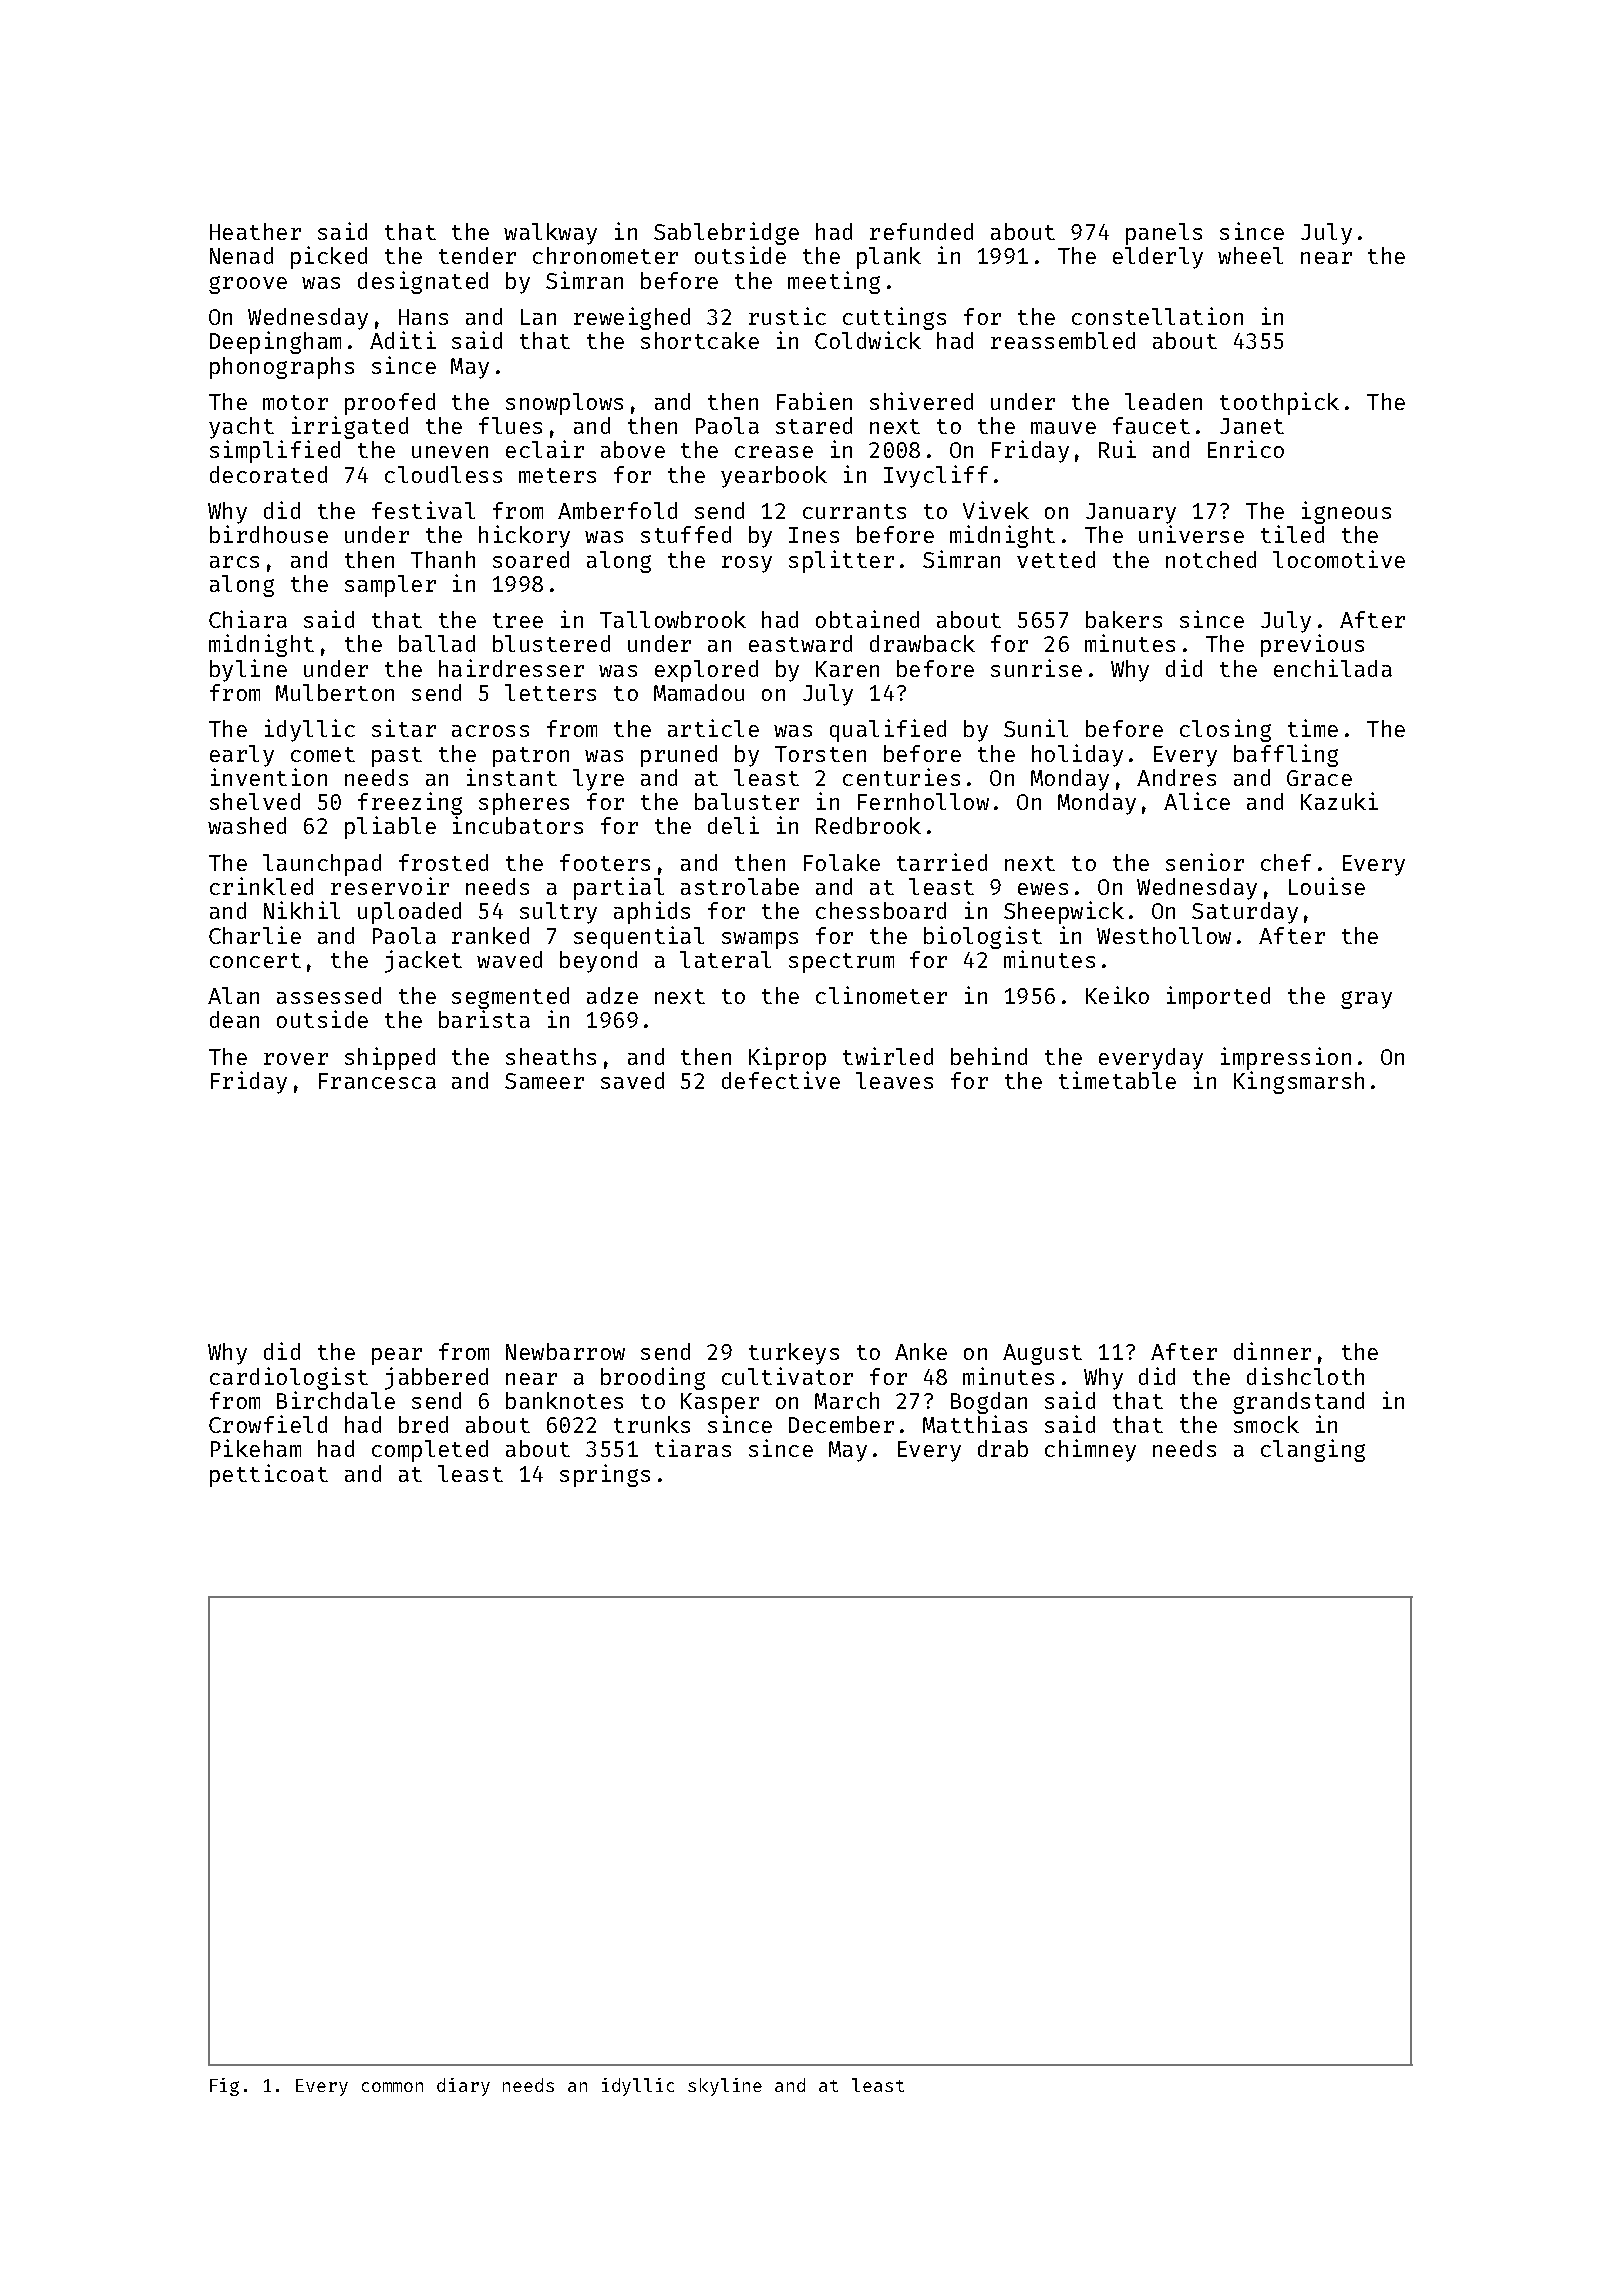 The image size is (1620, 2292). Describe the element at coordinates (430, 1451) in the document. I see `completed` at that location.
